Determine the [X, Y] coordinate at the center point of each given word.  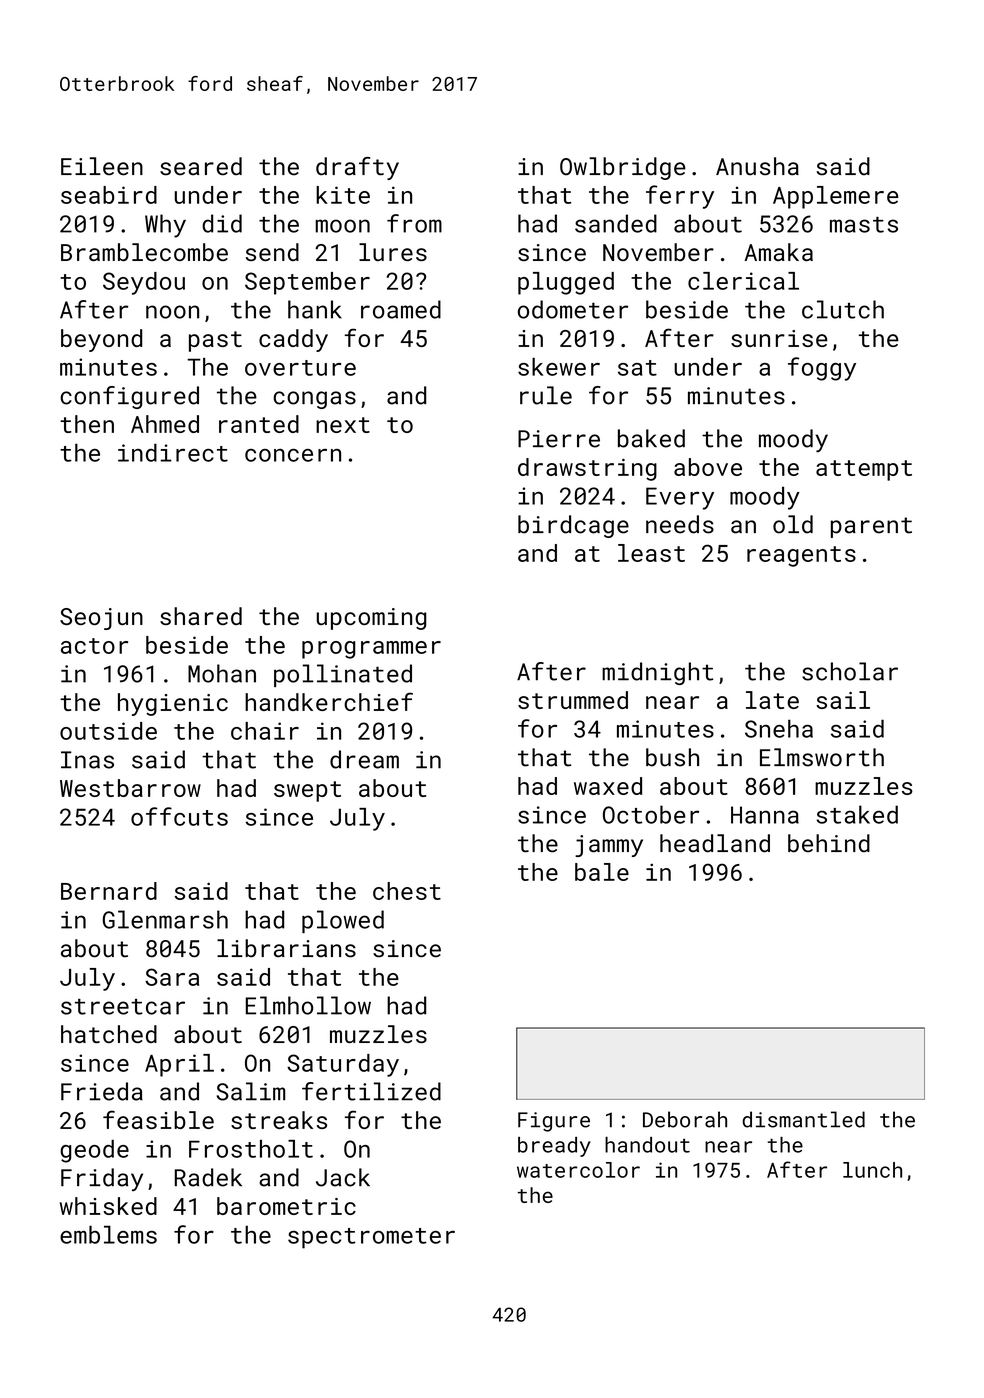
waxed [608, 786]
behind [829, 843]
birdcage [573, 526]
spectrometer [371, 1238]
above [708, 467]
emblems [108, 1234]
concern [293, 455]
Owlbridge [623, 168]
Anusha [757, 166]
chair [265, 731]
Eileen [102, 166]
